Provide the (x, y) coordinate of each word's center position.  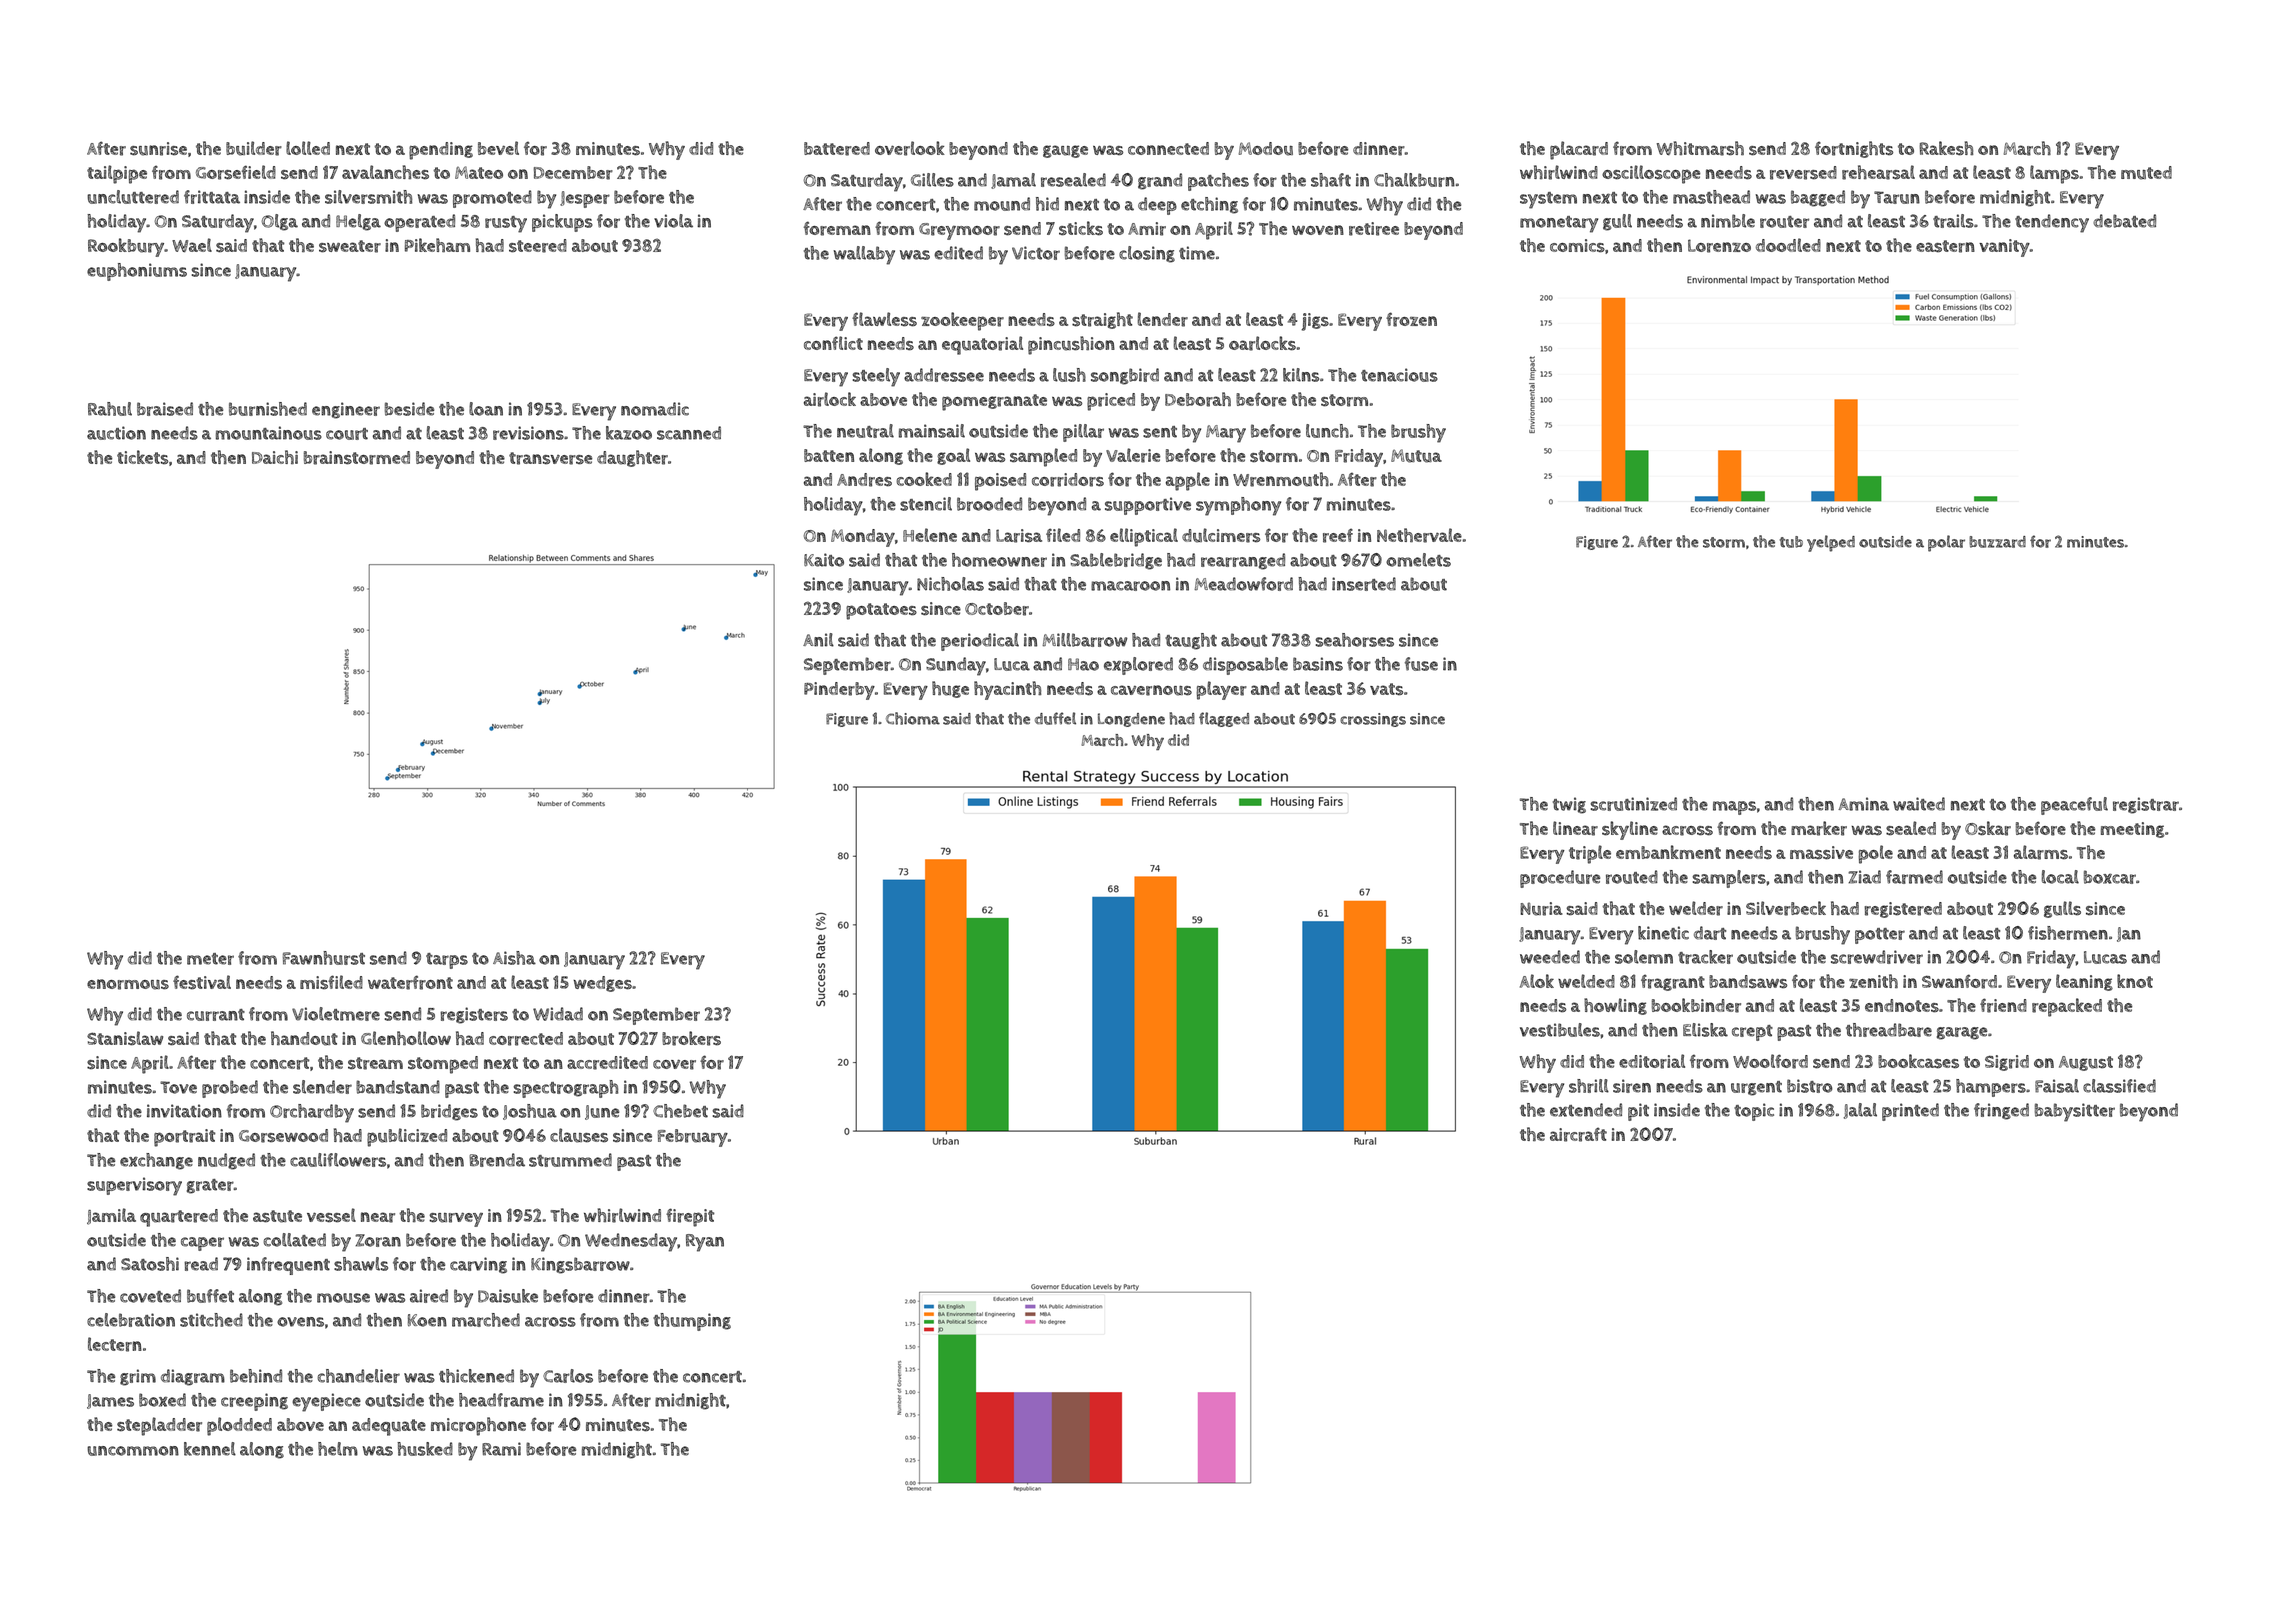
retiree (1374, 229)
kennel (210, 1449)
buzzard (1997, 542)
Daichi (275, 457)
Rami (501, 1449)
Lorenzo (1719, 246)
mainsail (932, 431)
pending (441, 151)
